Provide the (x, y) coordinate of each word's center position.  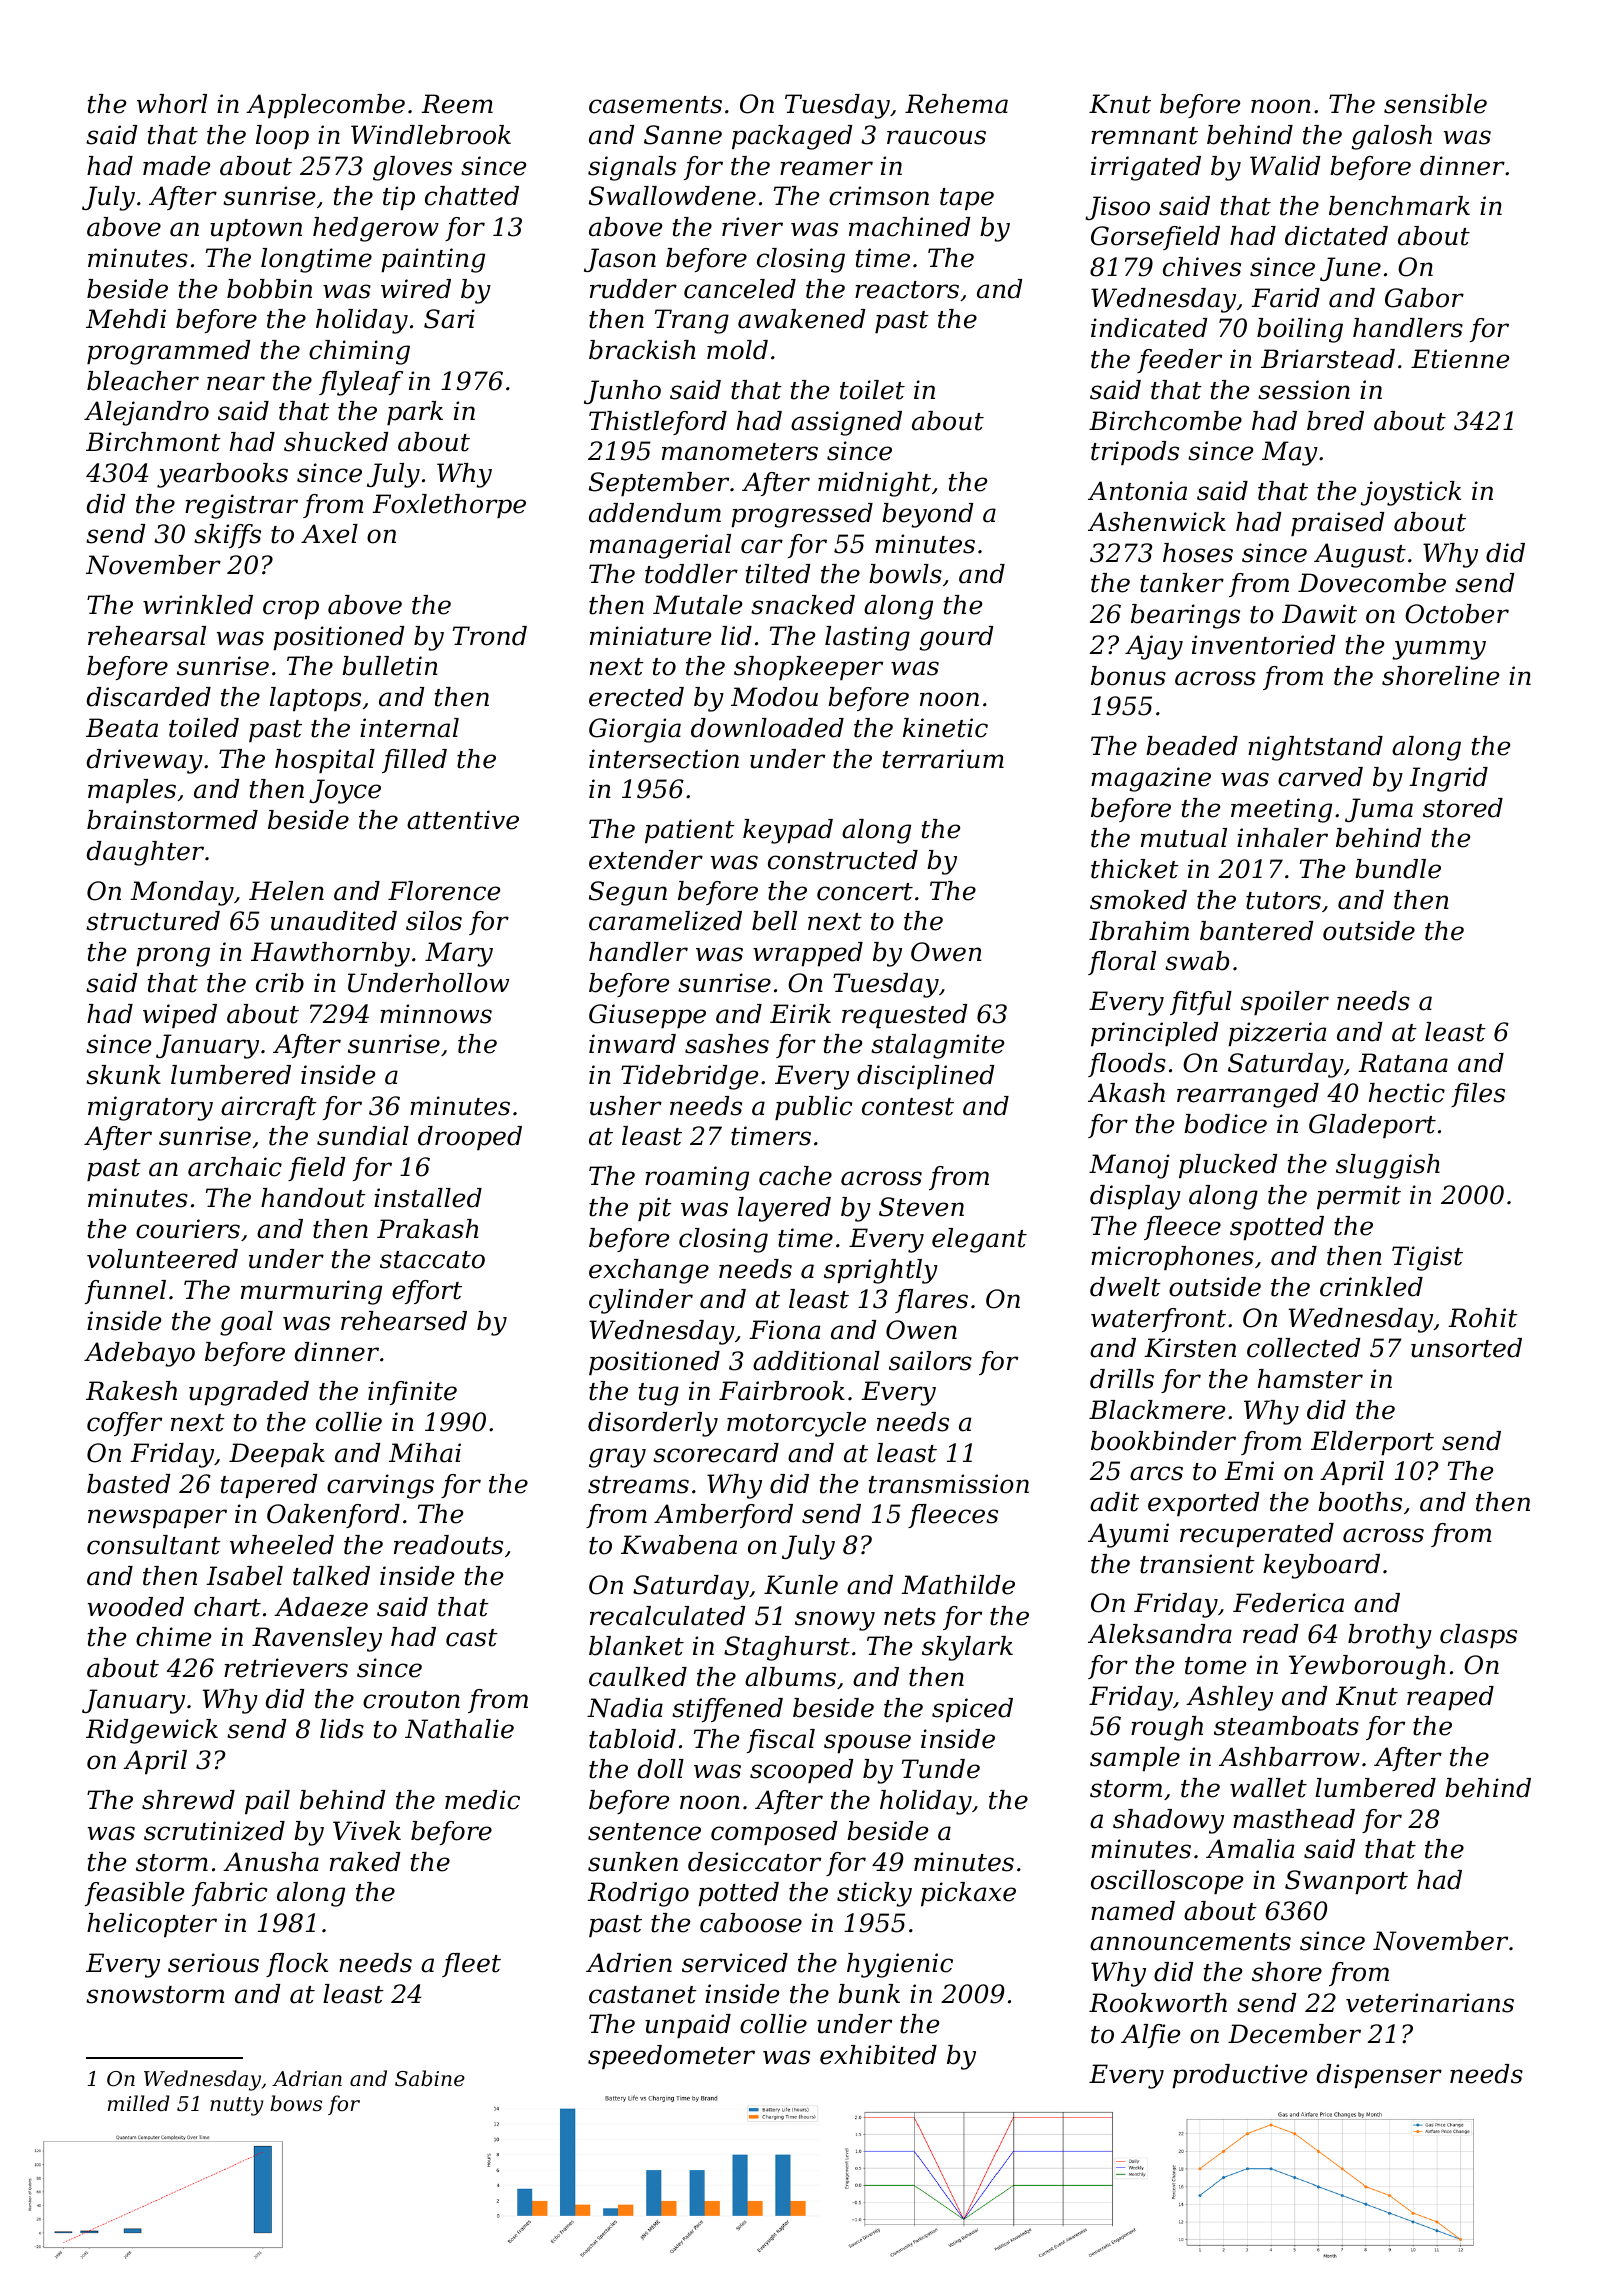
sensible (1435, 104)
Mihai (425, 1453)
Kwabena (679, 1545)
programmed (168, 352)
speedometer (671, 2057)
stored (1463, 808)
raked (365, 1862)
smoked (1138, 900)
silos (434, 921)
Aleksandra (1160, 1634)
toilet (872, 390)
